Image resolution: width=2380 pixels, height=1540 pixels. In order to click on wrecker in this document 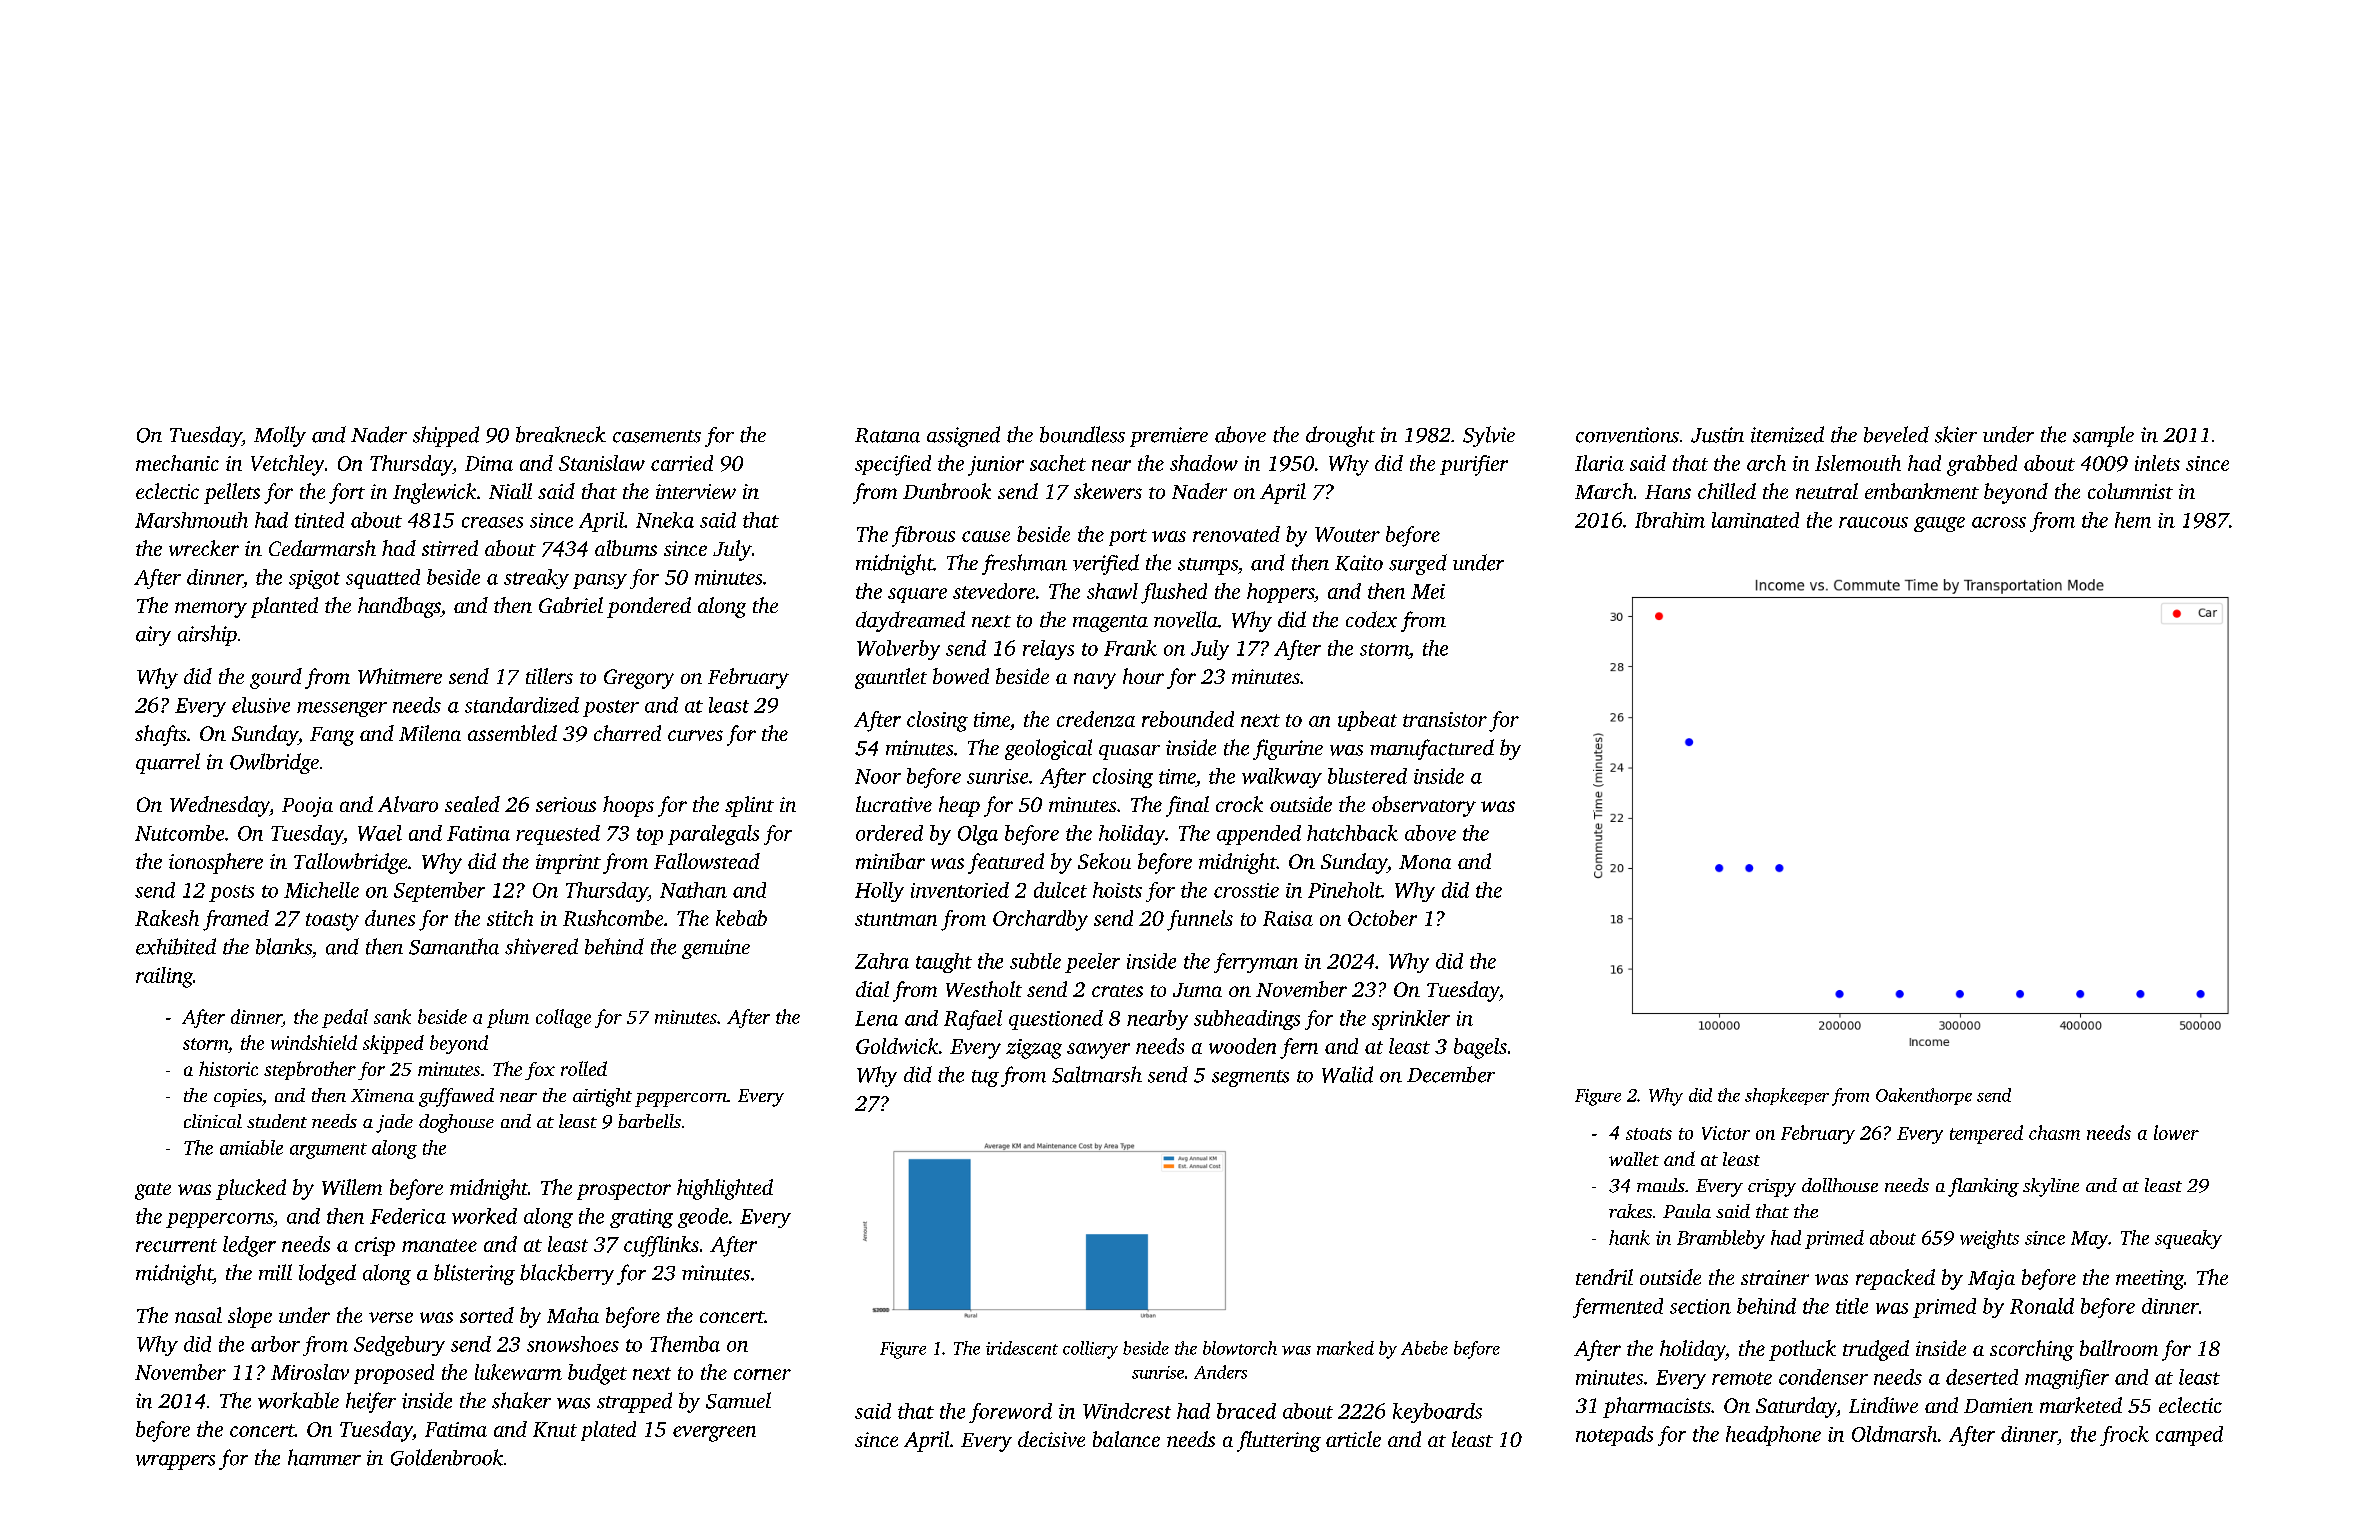, I will do `click(204, 548)`.
